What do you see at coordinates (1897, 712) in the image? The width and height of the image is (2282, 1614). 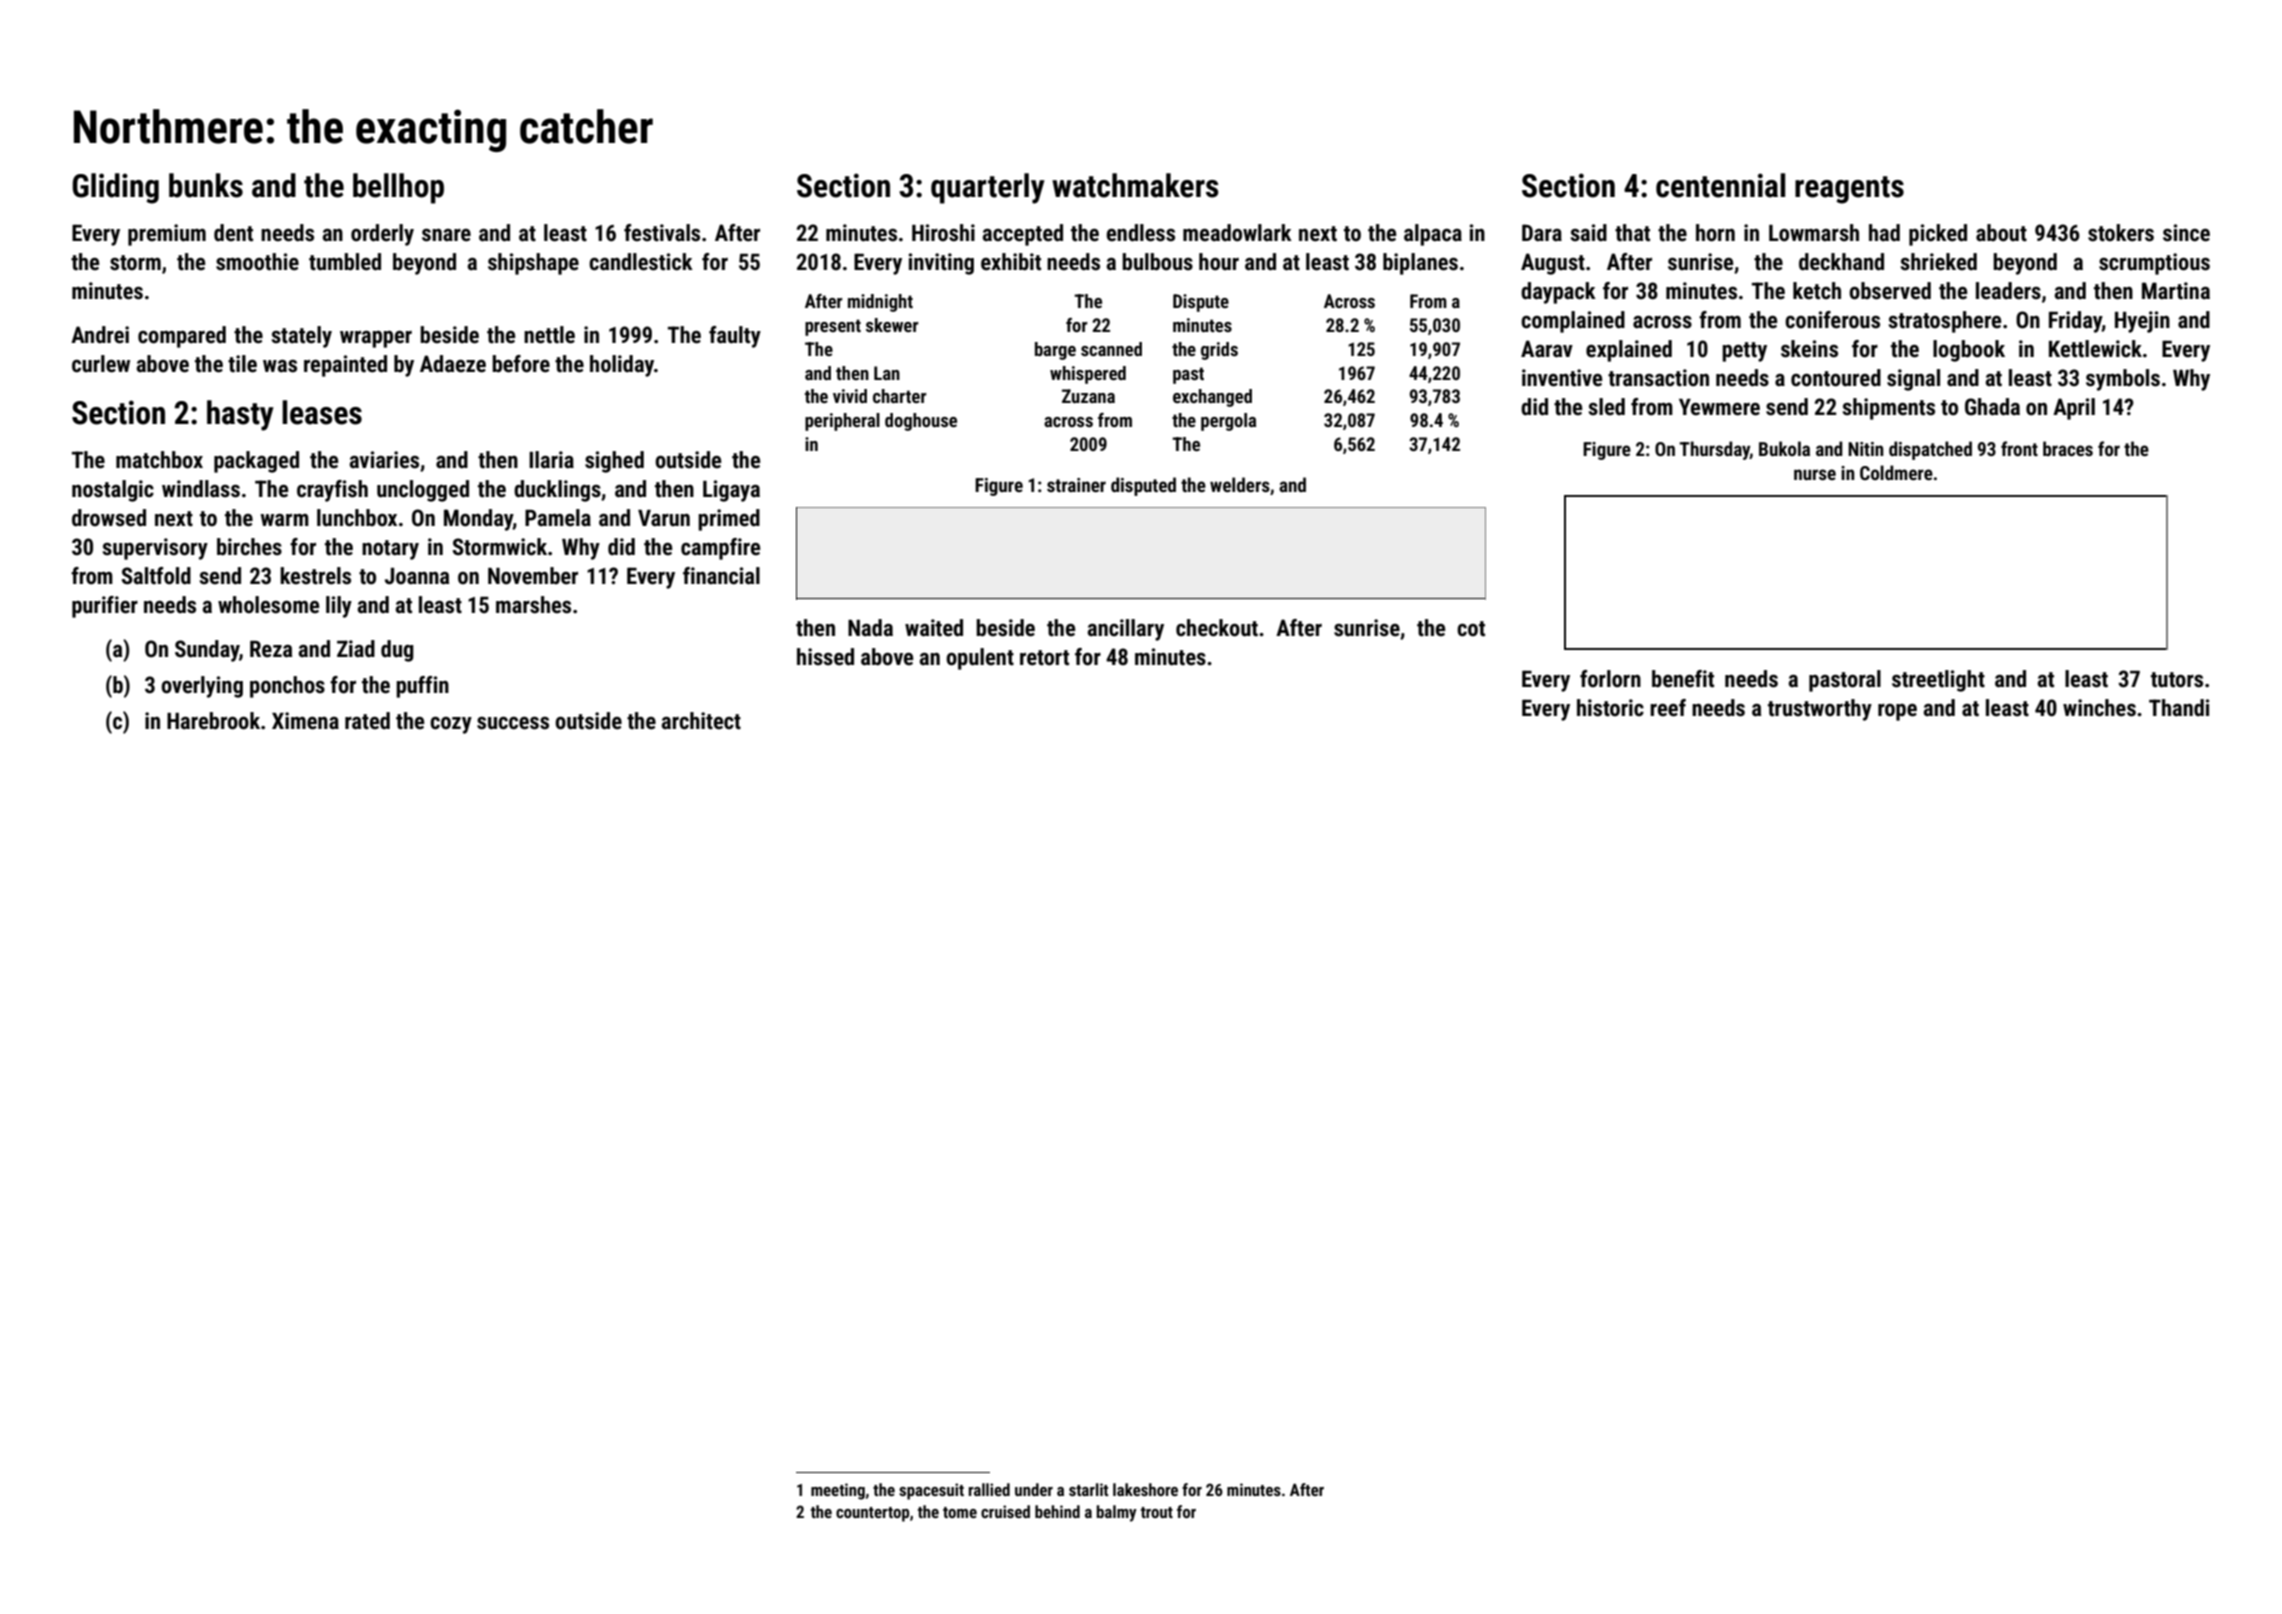 I see `rope` at bounding box center [1897, 712].
